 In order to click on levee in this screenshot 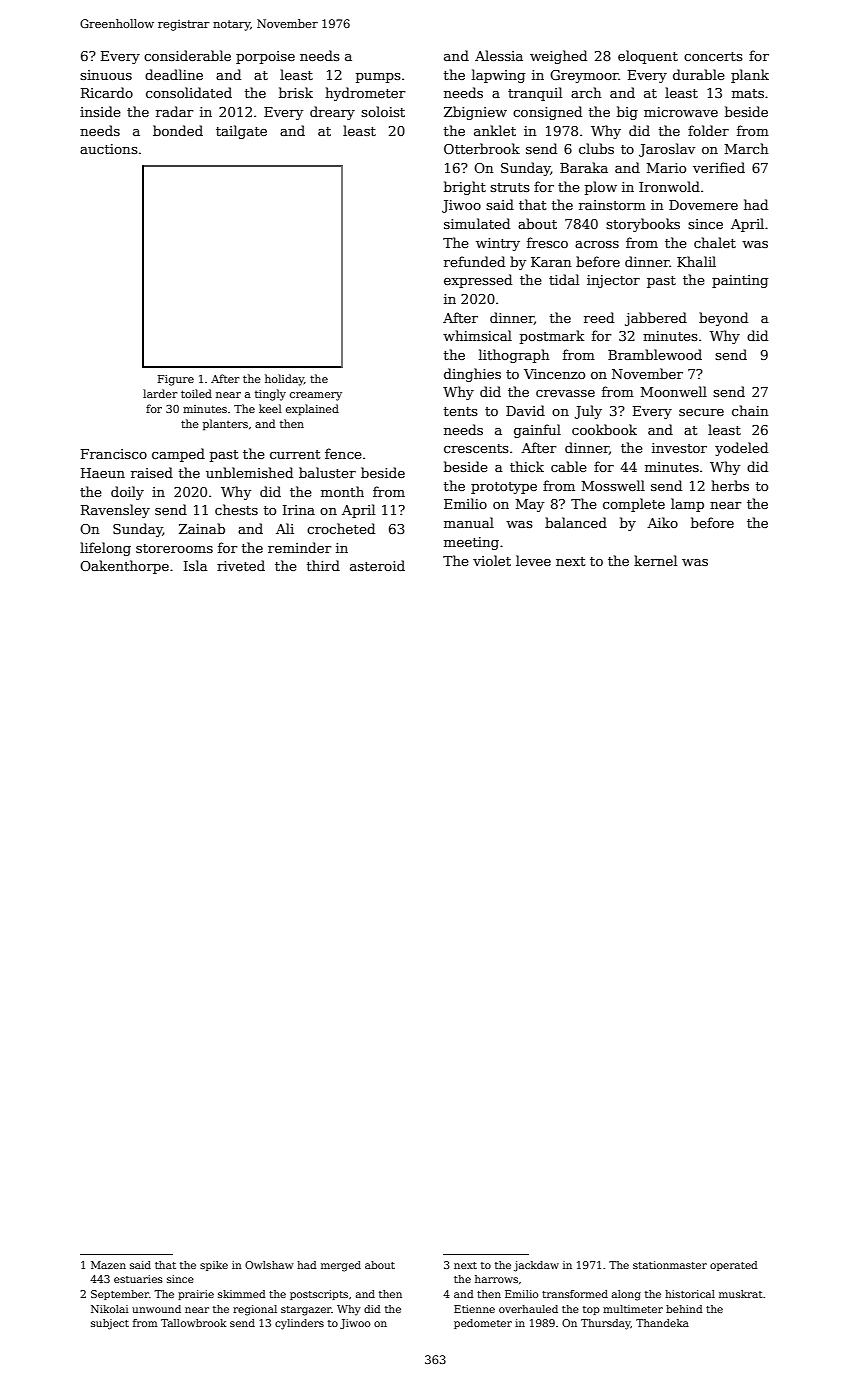, I will do `click(533, 560)`.
